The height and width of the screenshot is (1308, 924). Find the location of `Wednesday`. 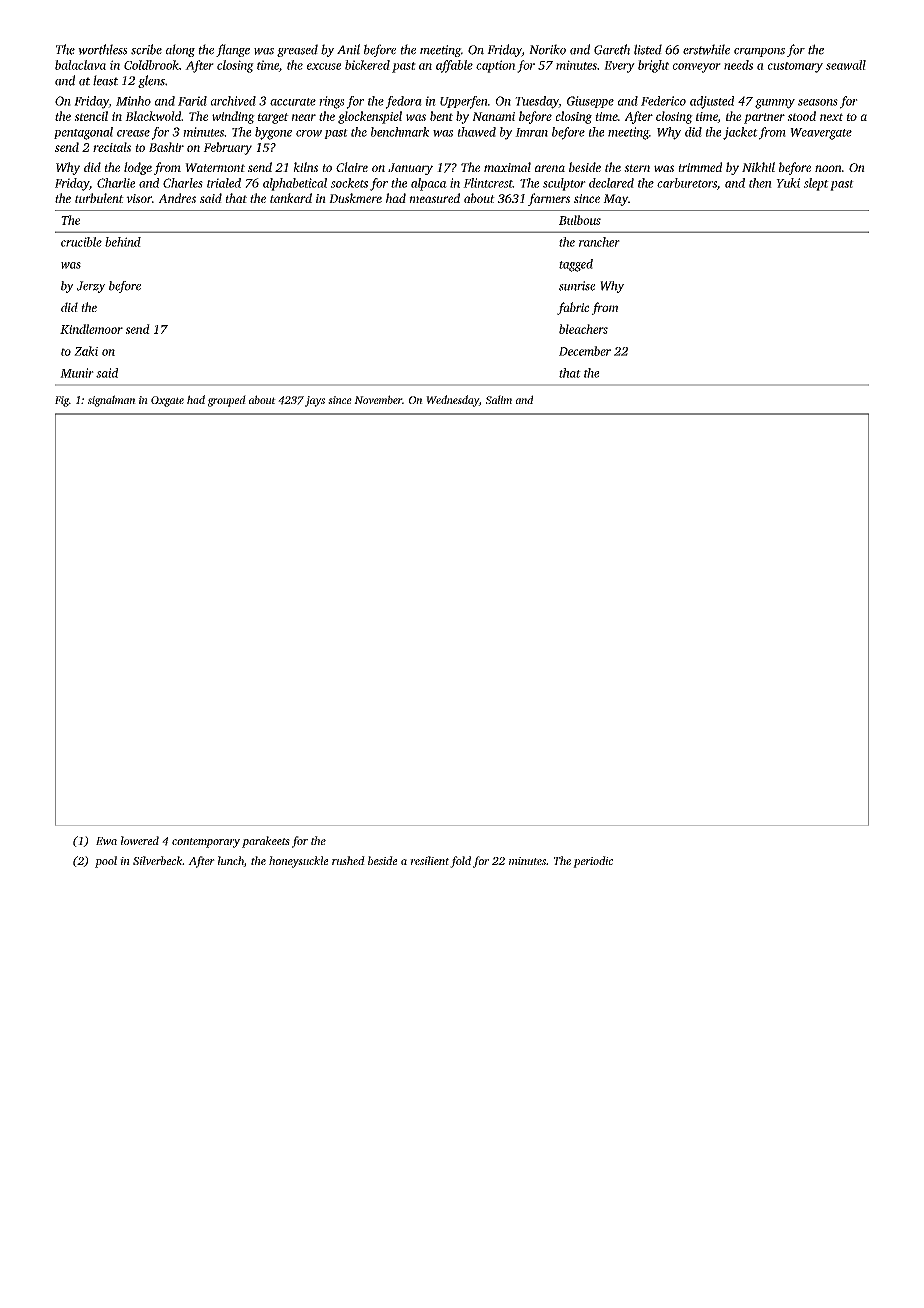

Wednesday is located at coordinates (452, 401).
